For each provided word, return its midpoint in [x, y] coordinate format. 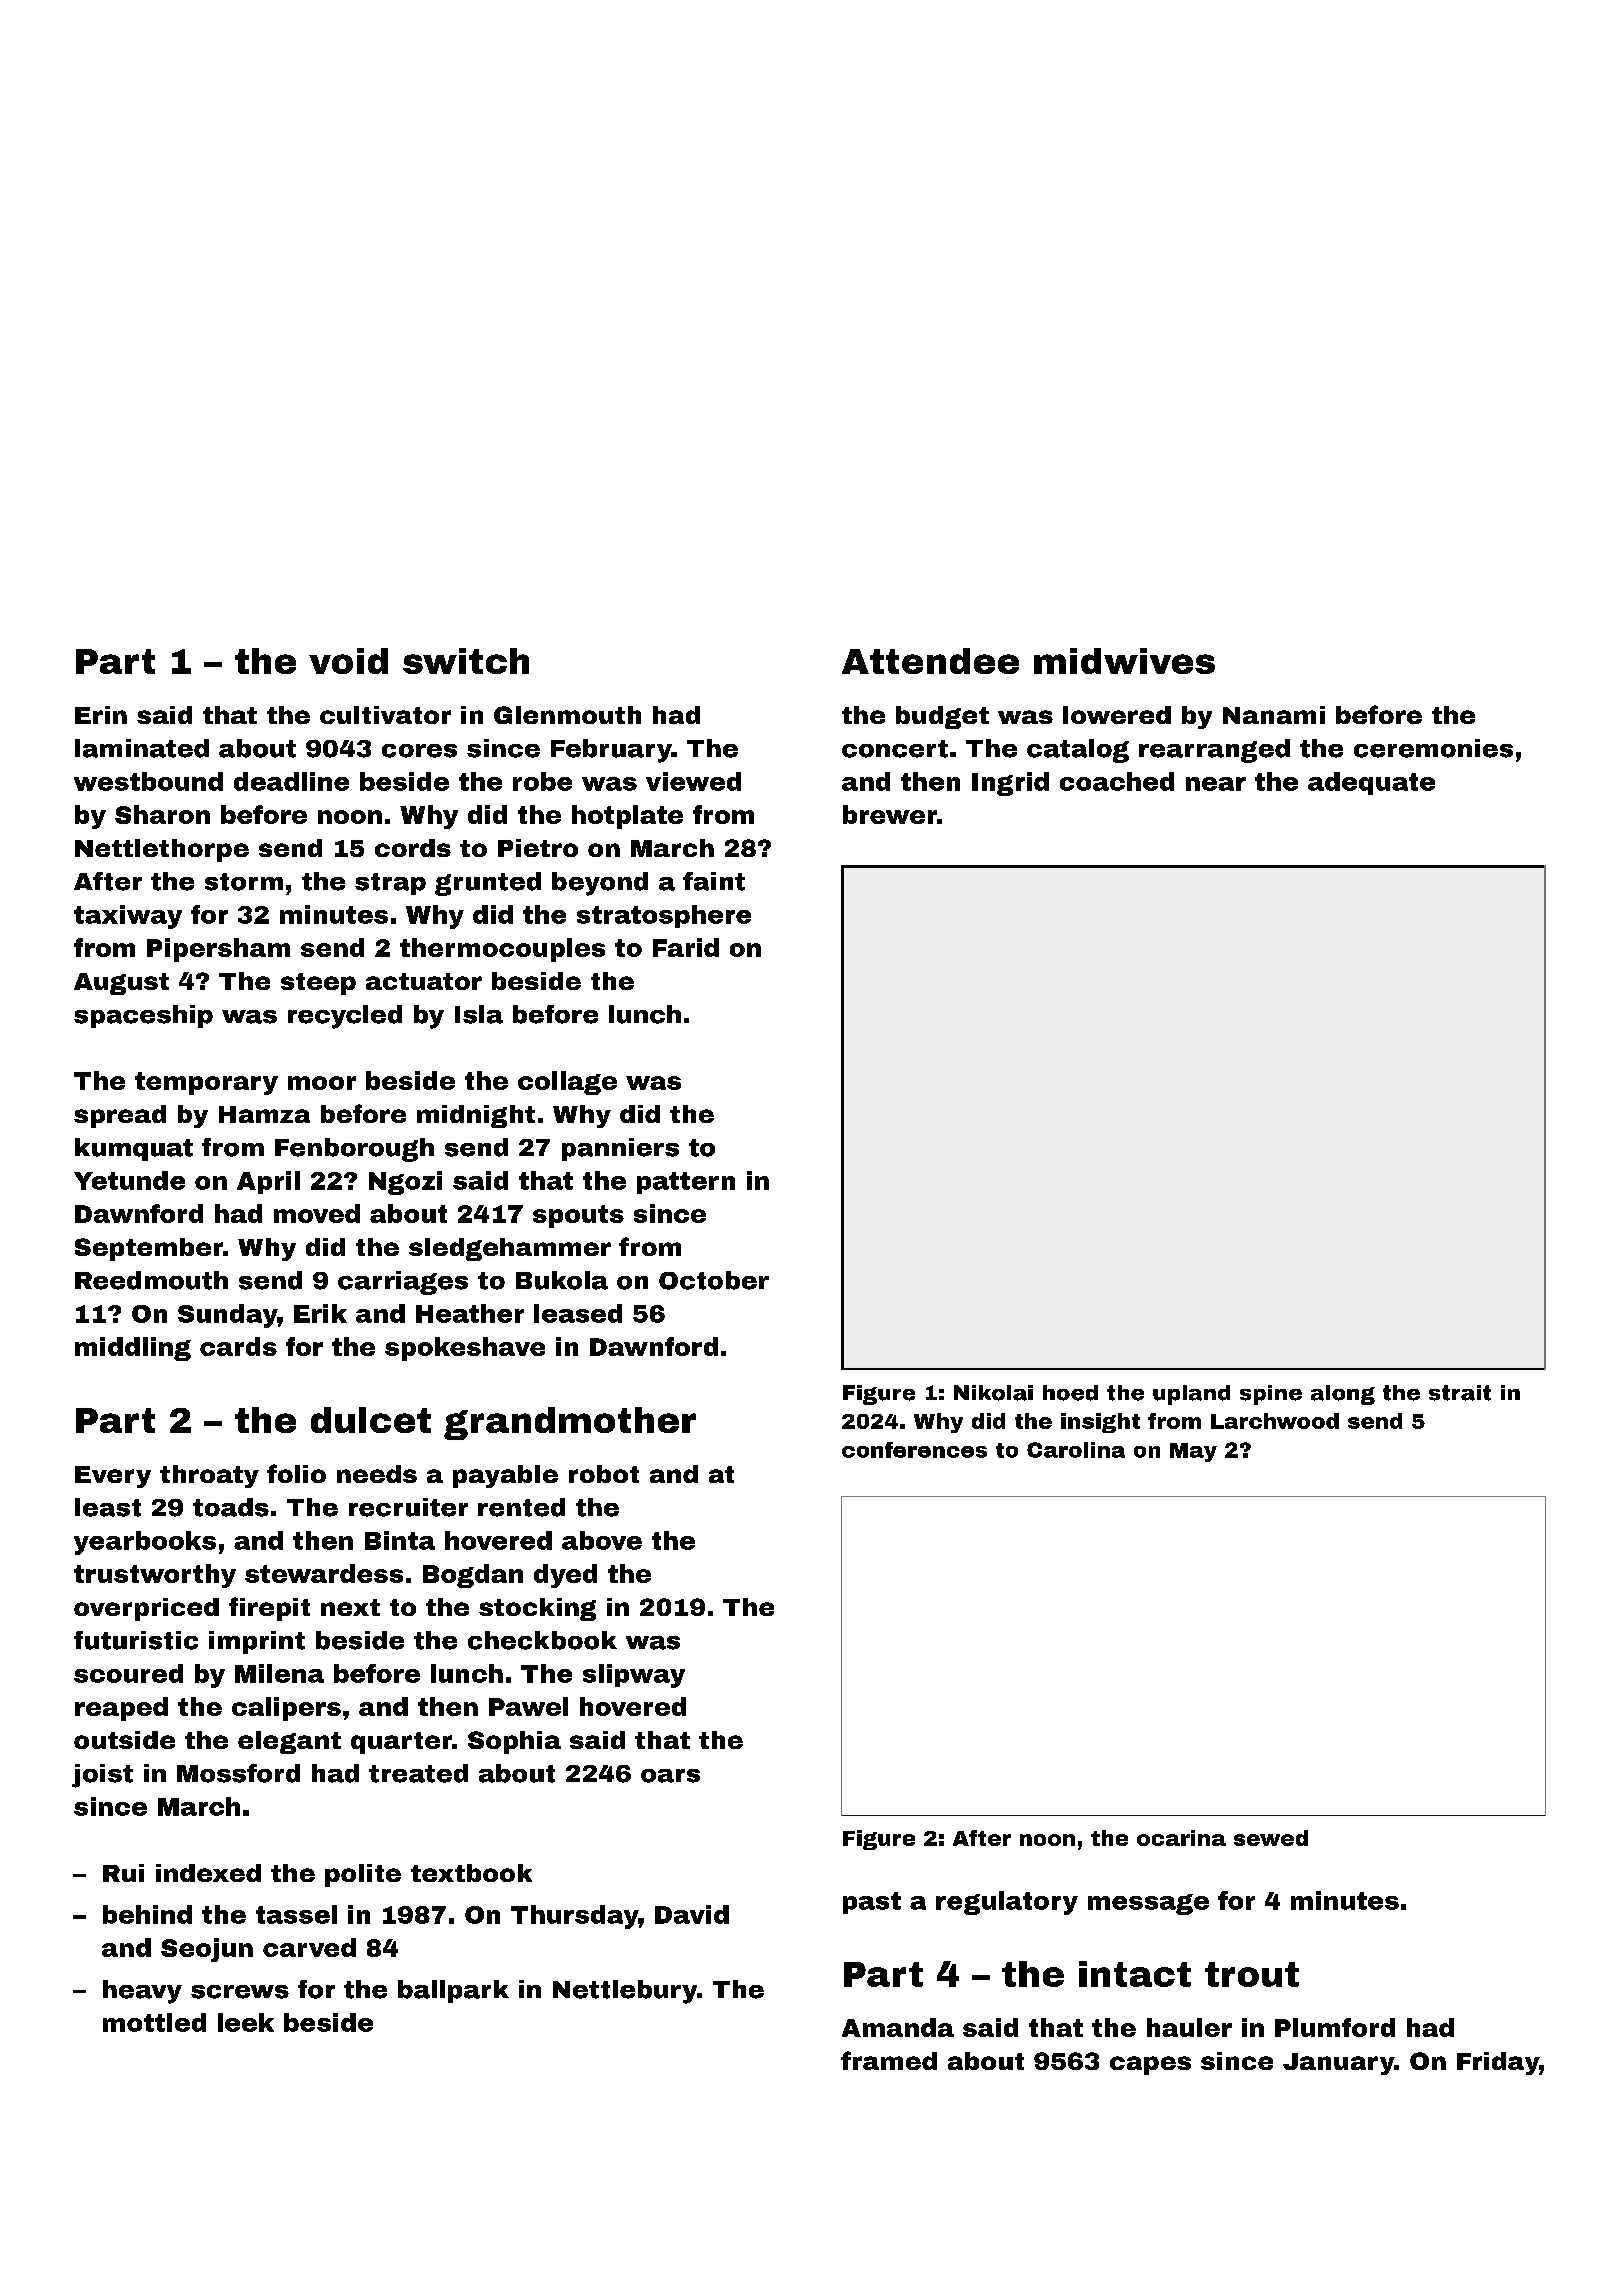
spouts [578, 1216]
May [1193, 1452]
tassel [296, 1914]
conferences [914, 1450]
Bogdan [473, 1576]
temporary [206, 1083]
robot [604, 1474]
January [1338, 2064]
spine [1271, 1395]
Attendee [930, 661]
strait [1460, 1393]
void [348, 661]
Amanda [898, 2027]
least [108, 1507]
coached [1117, 781]
